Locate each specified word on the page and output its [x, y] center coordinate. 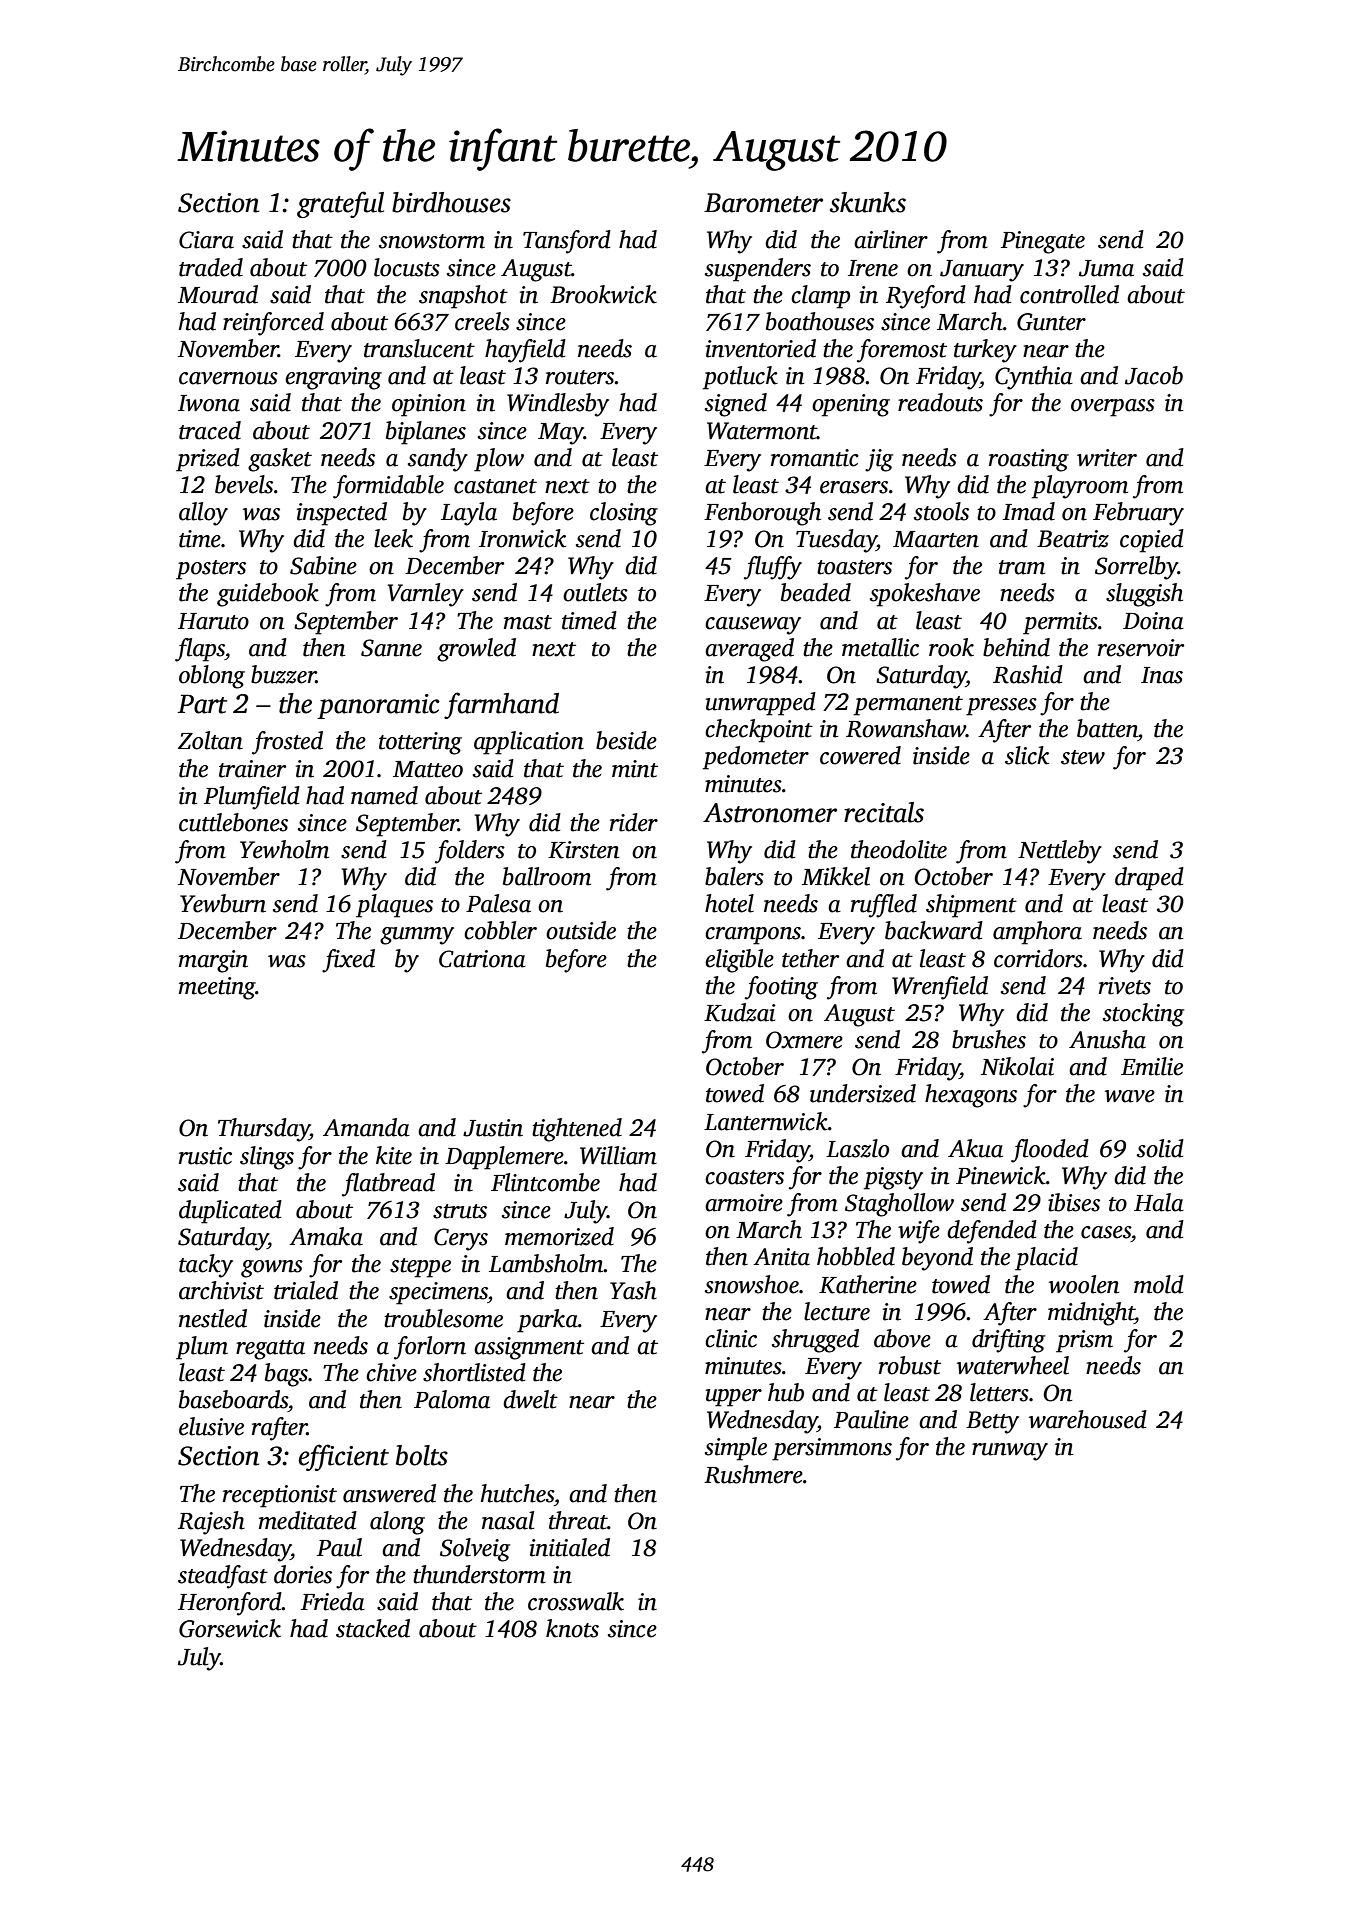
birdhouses [451, 202]
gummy [417, 936]
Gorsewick [230, 1628]
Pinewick [1001, 1175]
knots [572, 1628]
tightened [577, 1130]
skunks [867, 202]
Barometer [763, 203]
